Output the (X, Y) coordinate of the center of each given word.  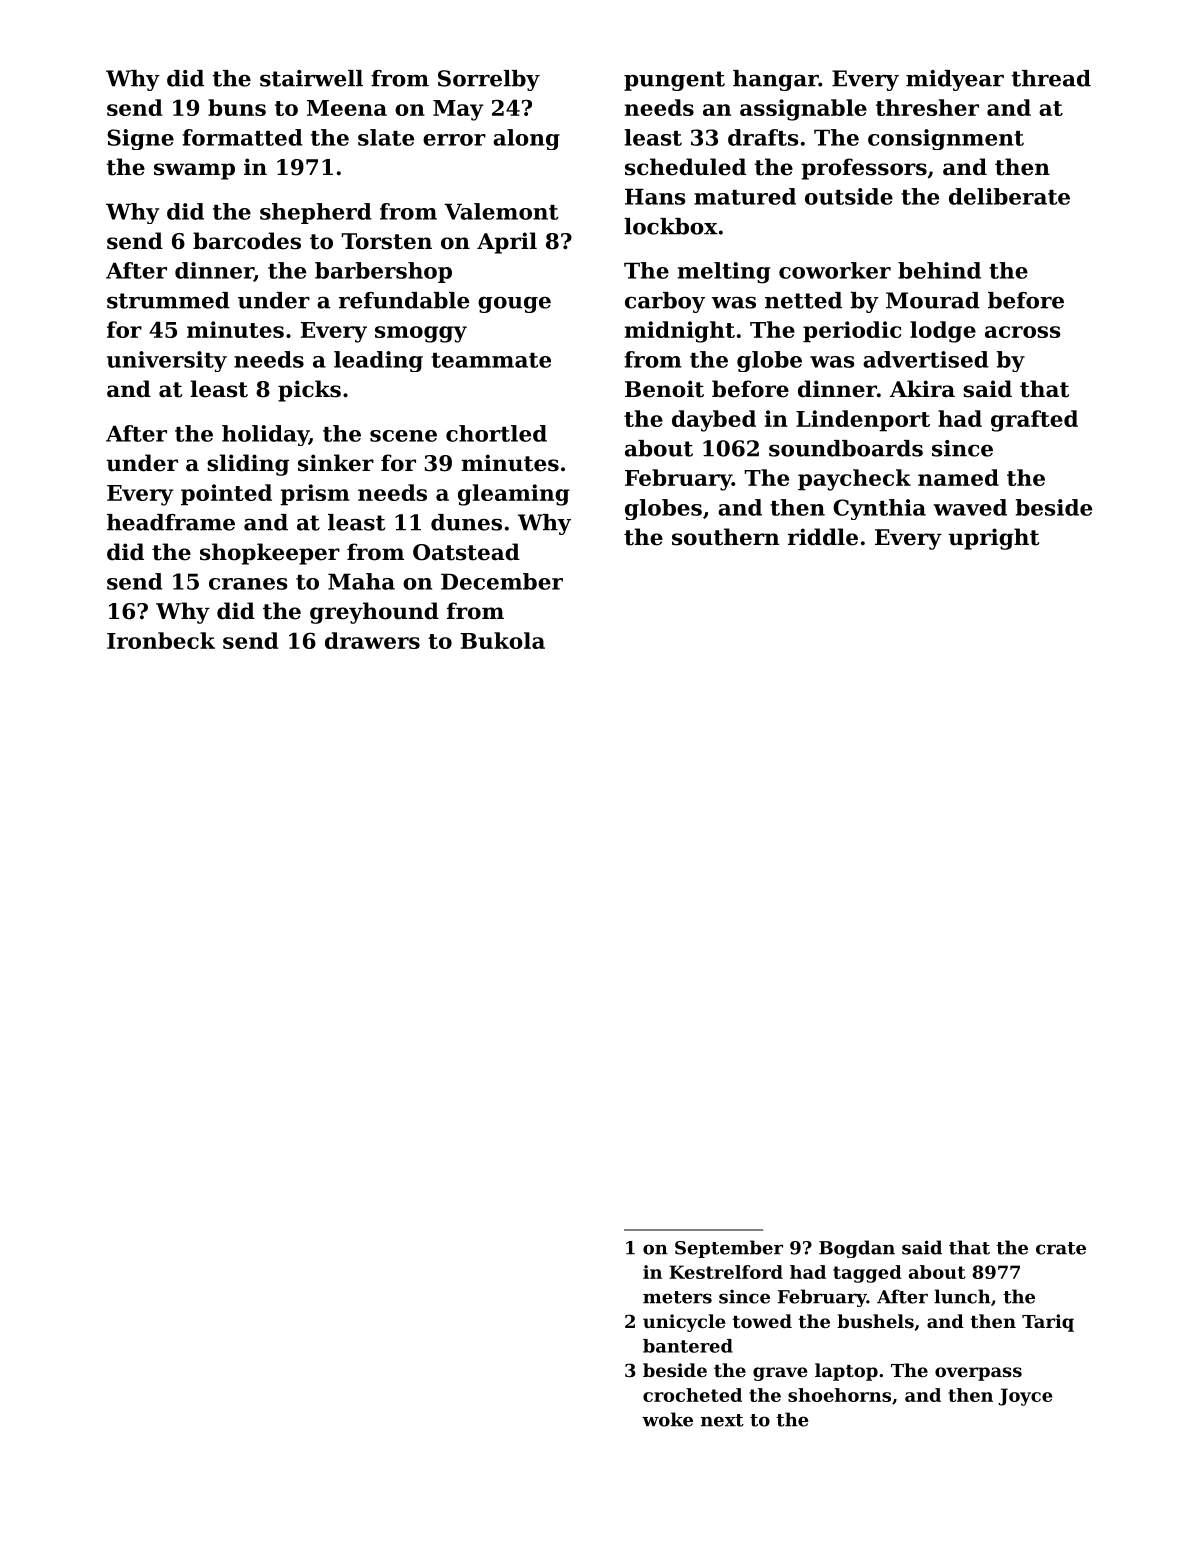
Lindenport (863, 421)
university (167, 361)
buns (237, 107)
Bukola (503, 640)
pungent (674, 81)
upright (993, 539)
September (729, 1249)
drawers (372, 640)
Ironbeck (161, 640)
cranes (248, 584)
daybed (714, 421)
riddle (823, 537)
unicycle (684, 1323)
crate (1061, 1248)
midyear (955, 80)
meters (677, 1297)
